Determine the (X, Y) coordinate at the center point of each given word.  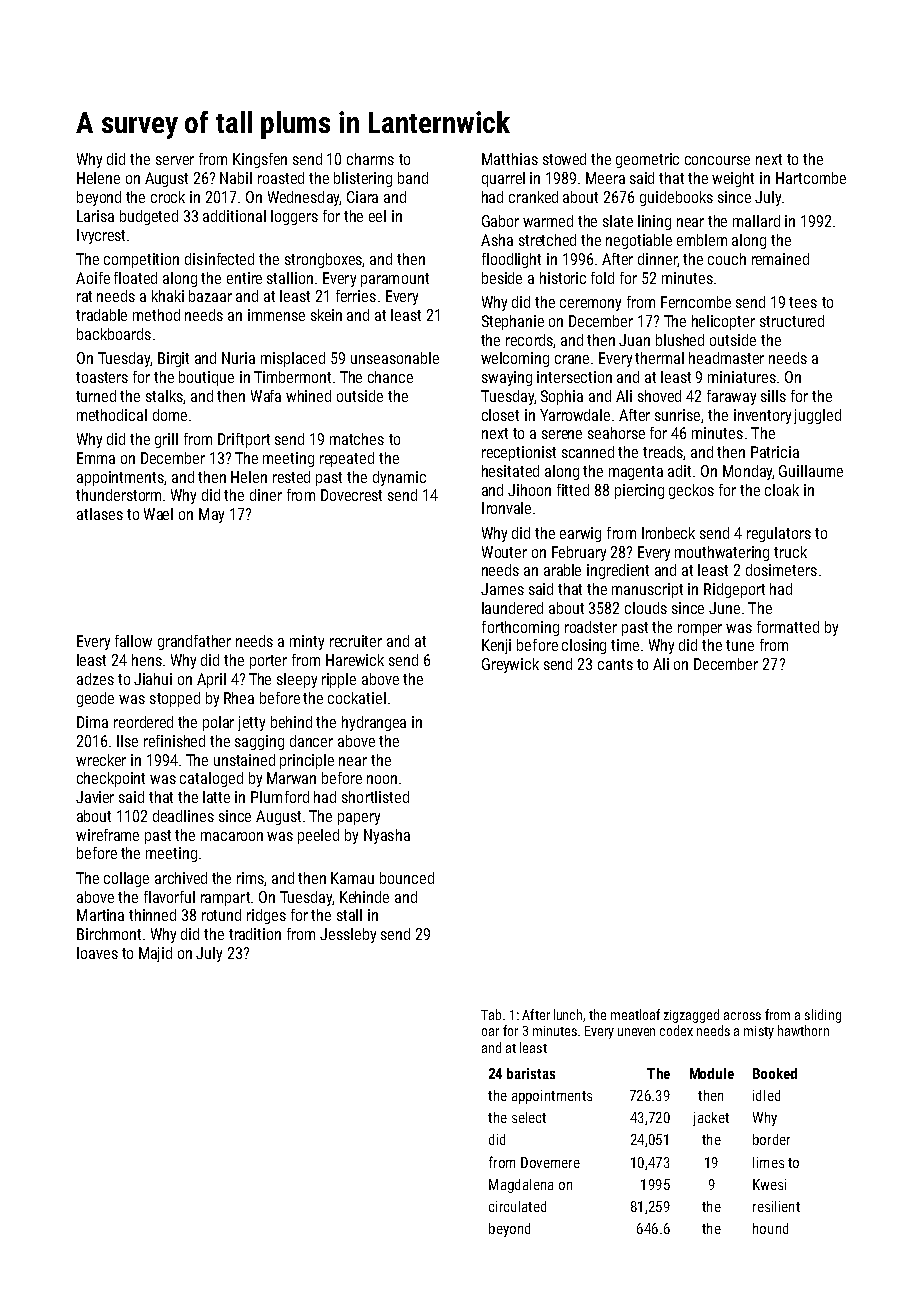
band (413, 178)
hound (770, 1228)
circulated (517, 1206)
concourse (717, 160)
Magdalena (521, 1186)
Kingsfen (260, 160)
